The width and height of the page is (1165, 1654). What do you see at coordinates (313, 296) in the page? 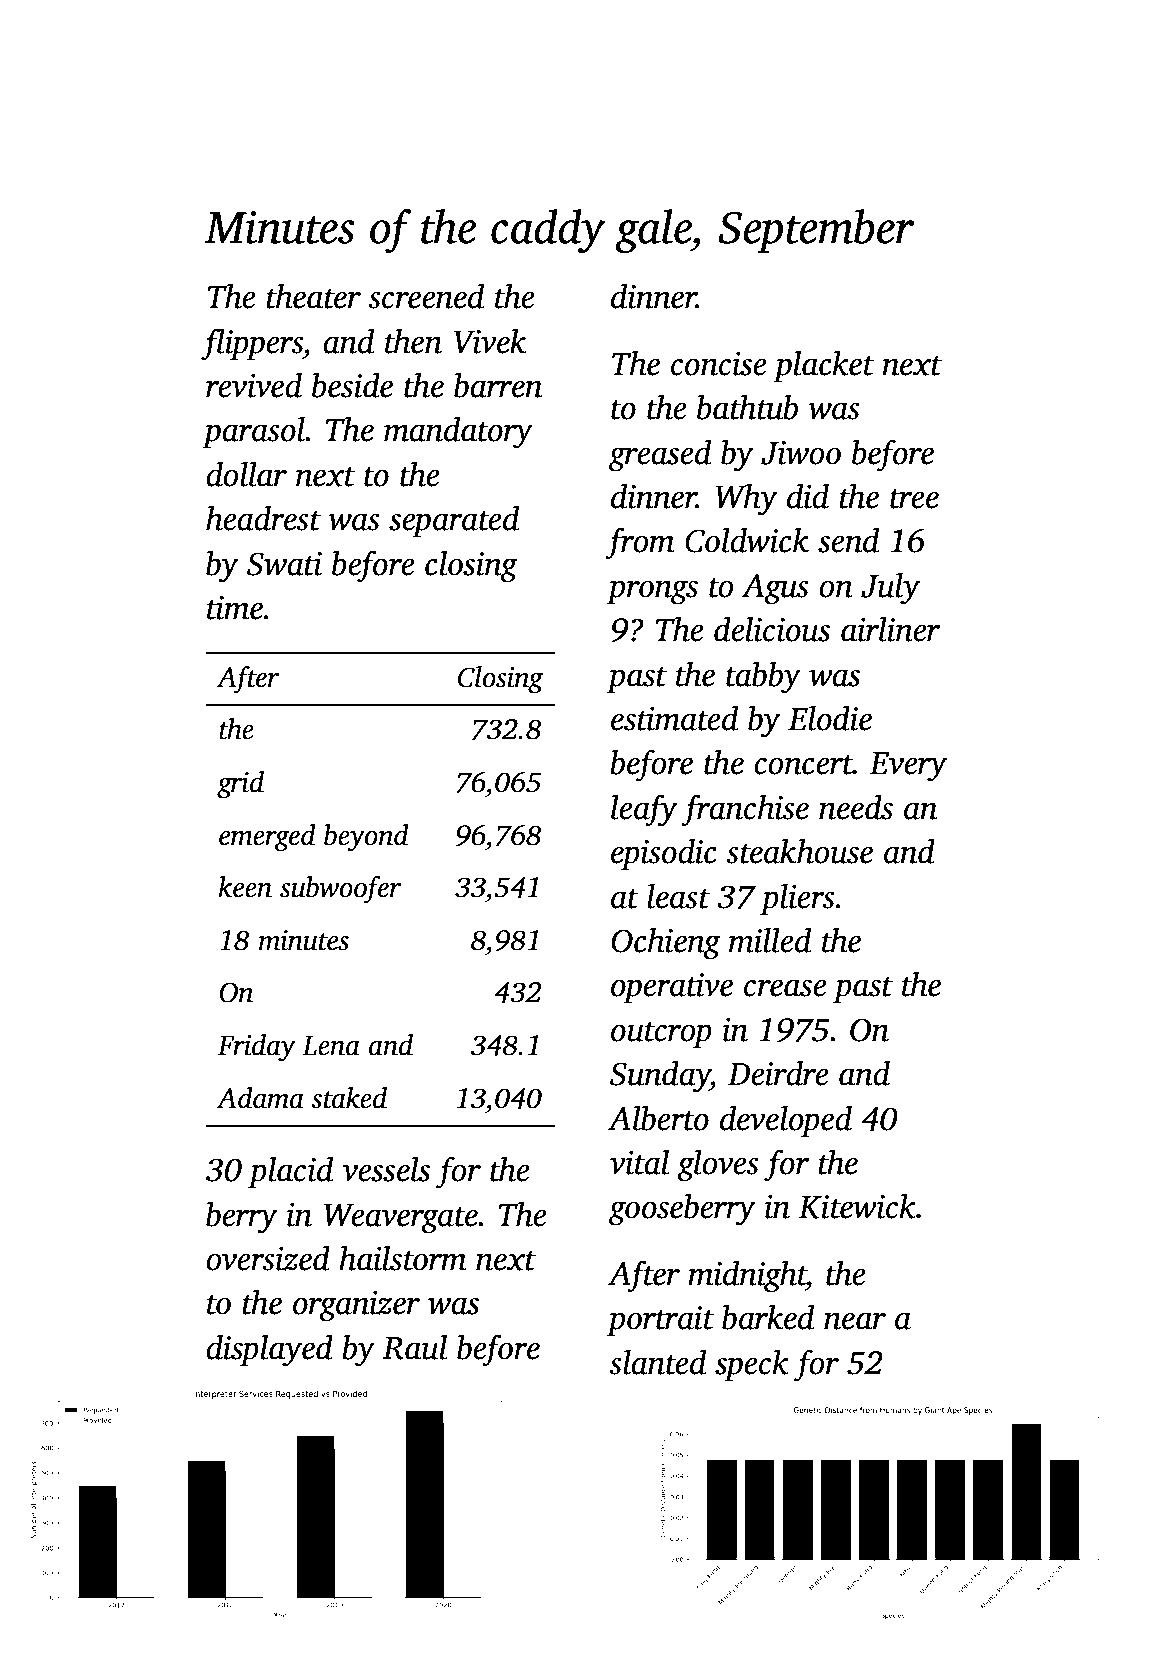
I see `theater` at bounding box center [313, 296].
